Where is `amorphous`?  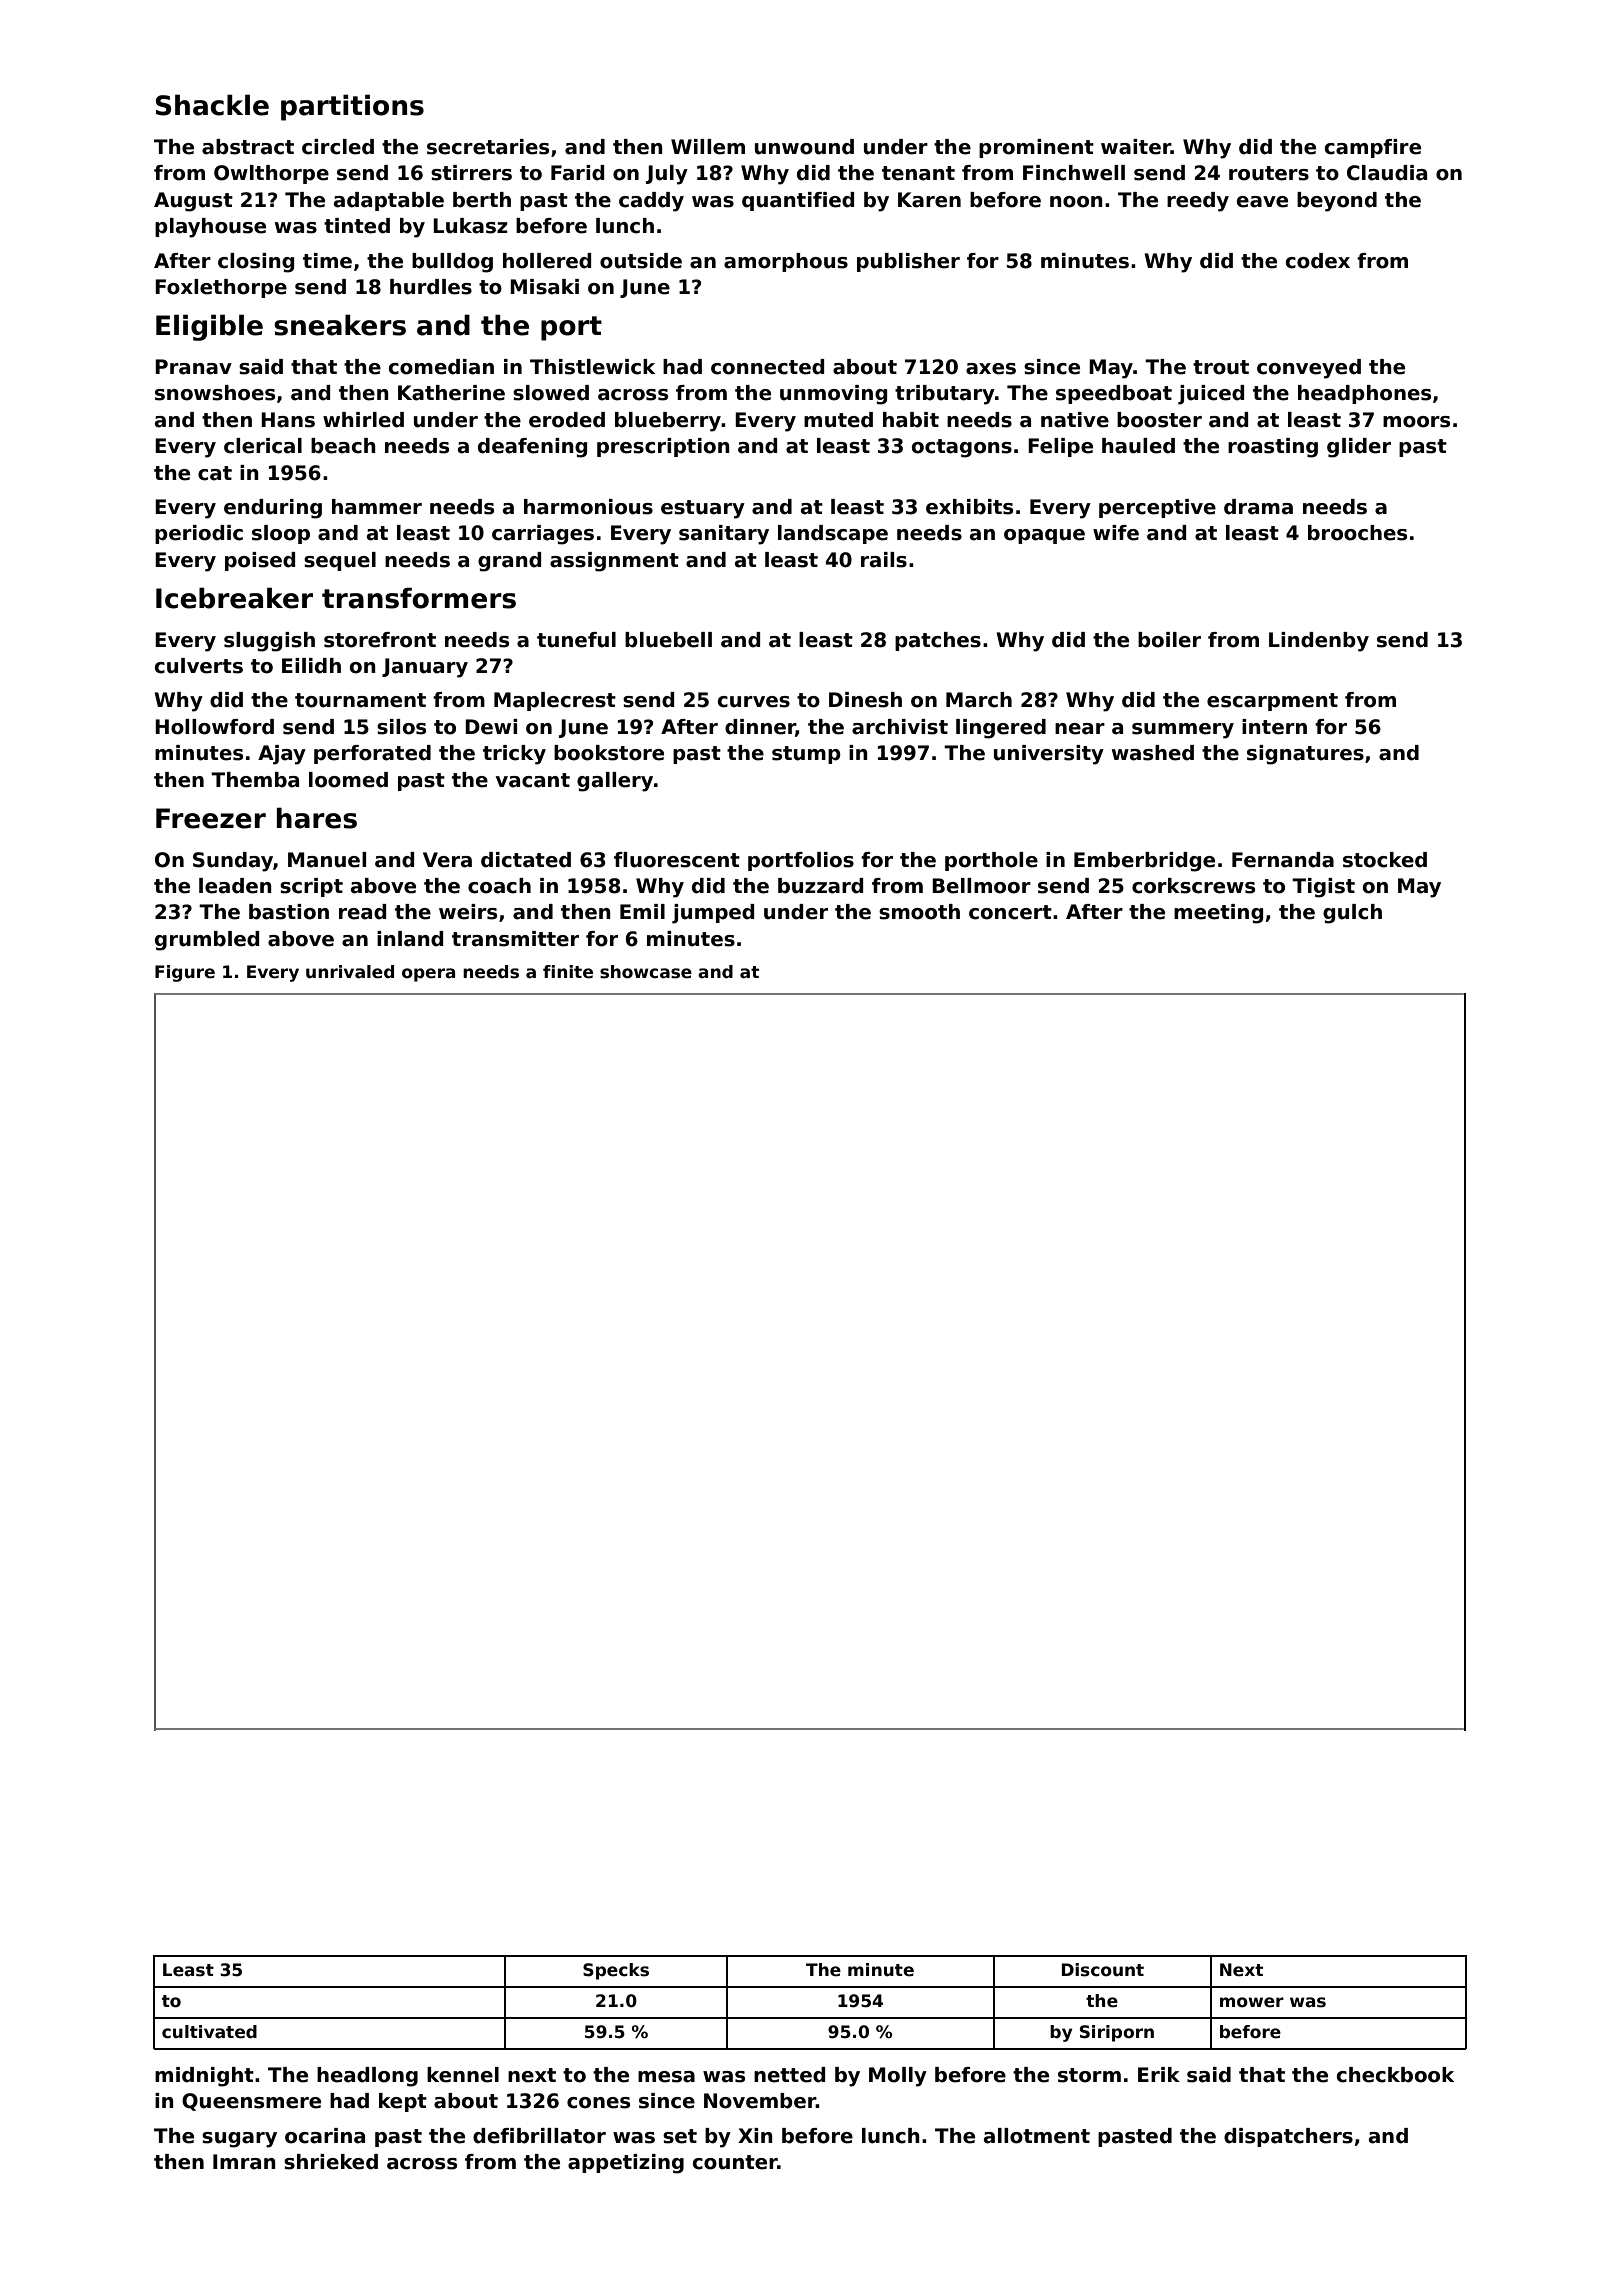
amorphous is located at coordinates (786, 262).
